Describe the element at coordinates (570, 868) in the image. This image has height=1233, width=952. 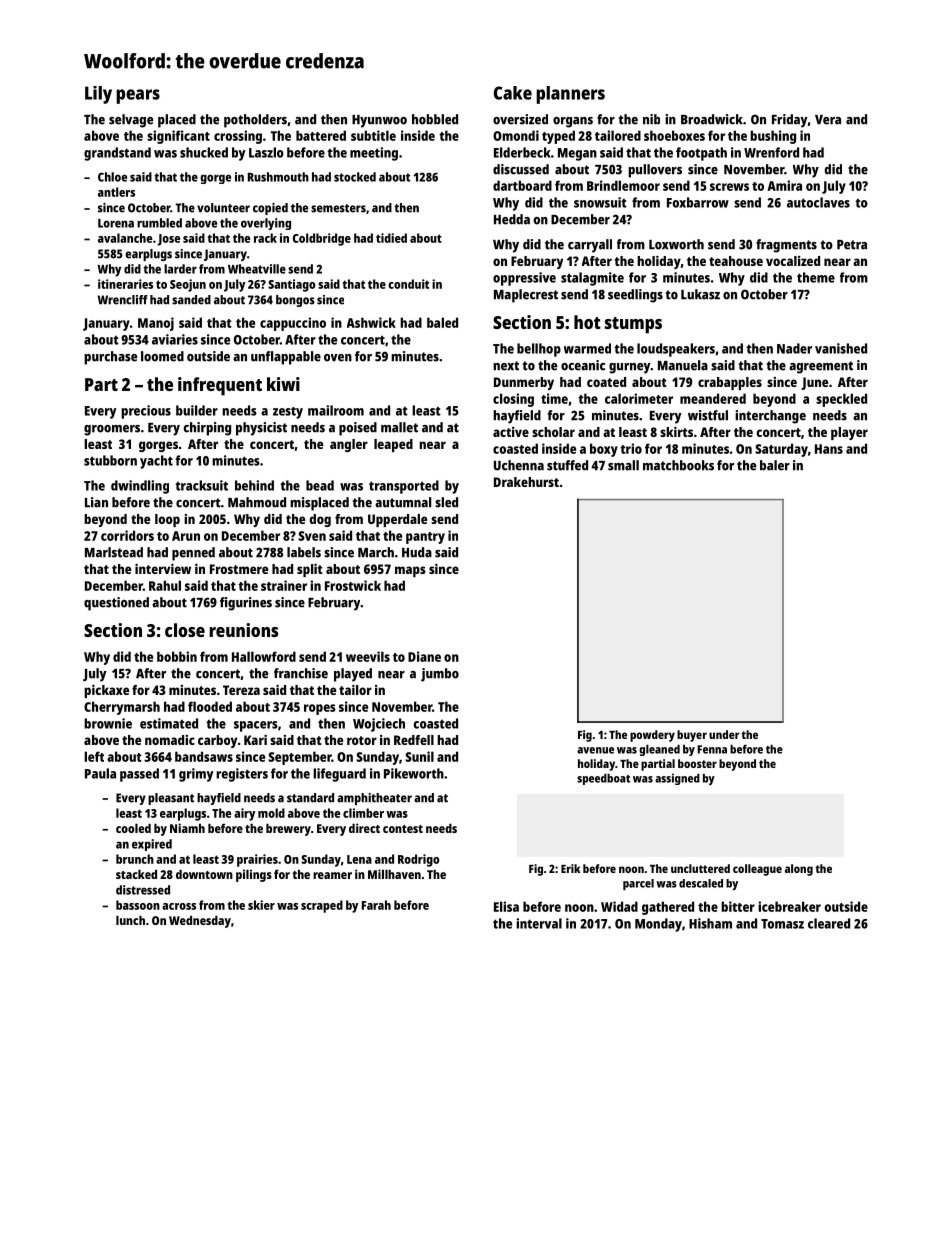
I see `Erik` at that location.
